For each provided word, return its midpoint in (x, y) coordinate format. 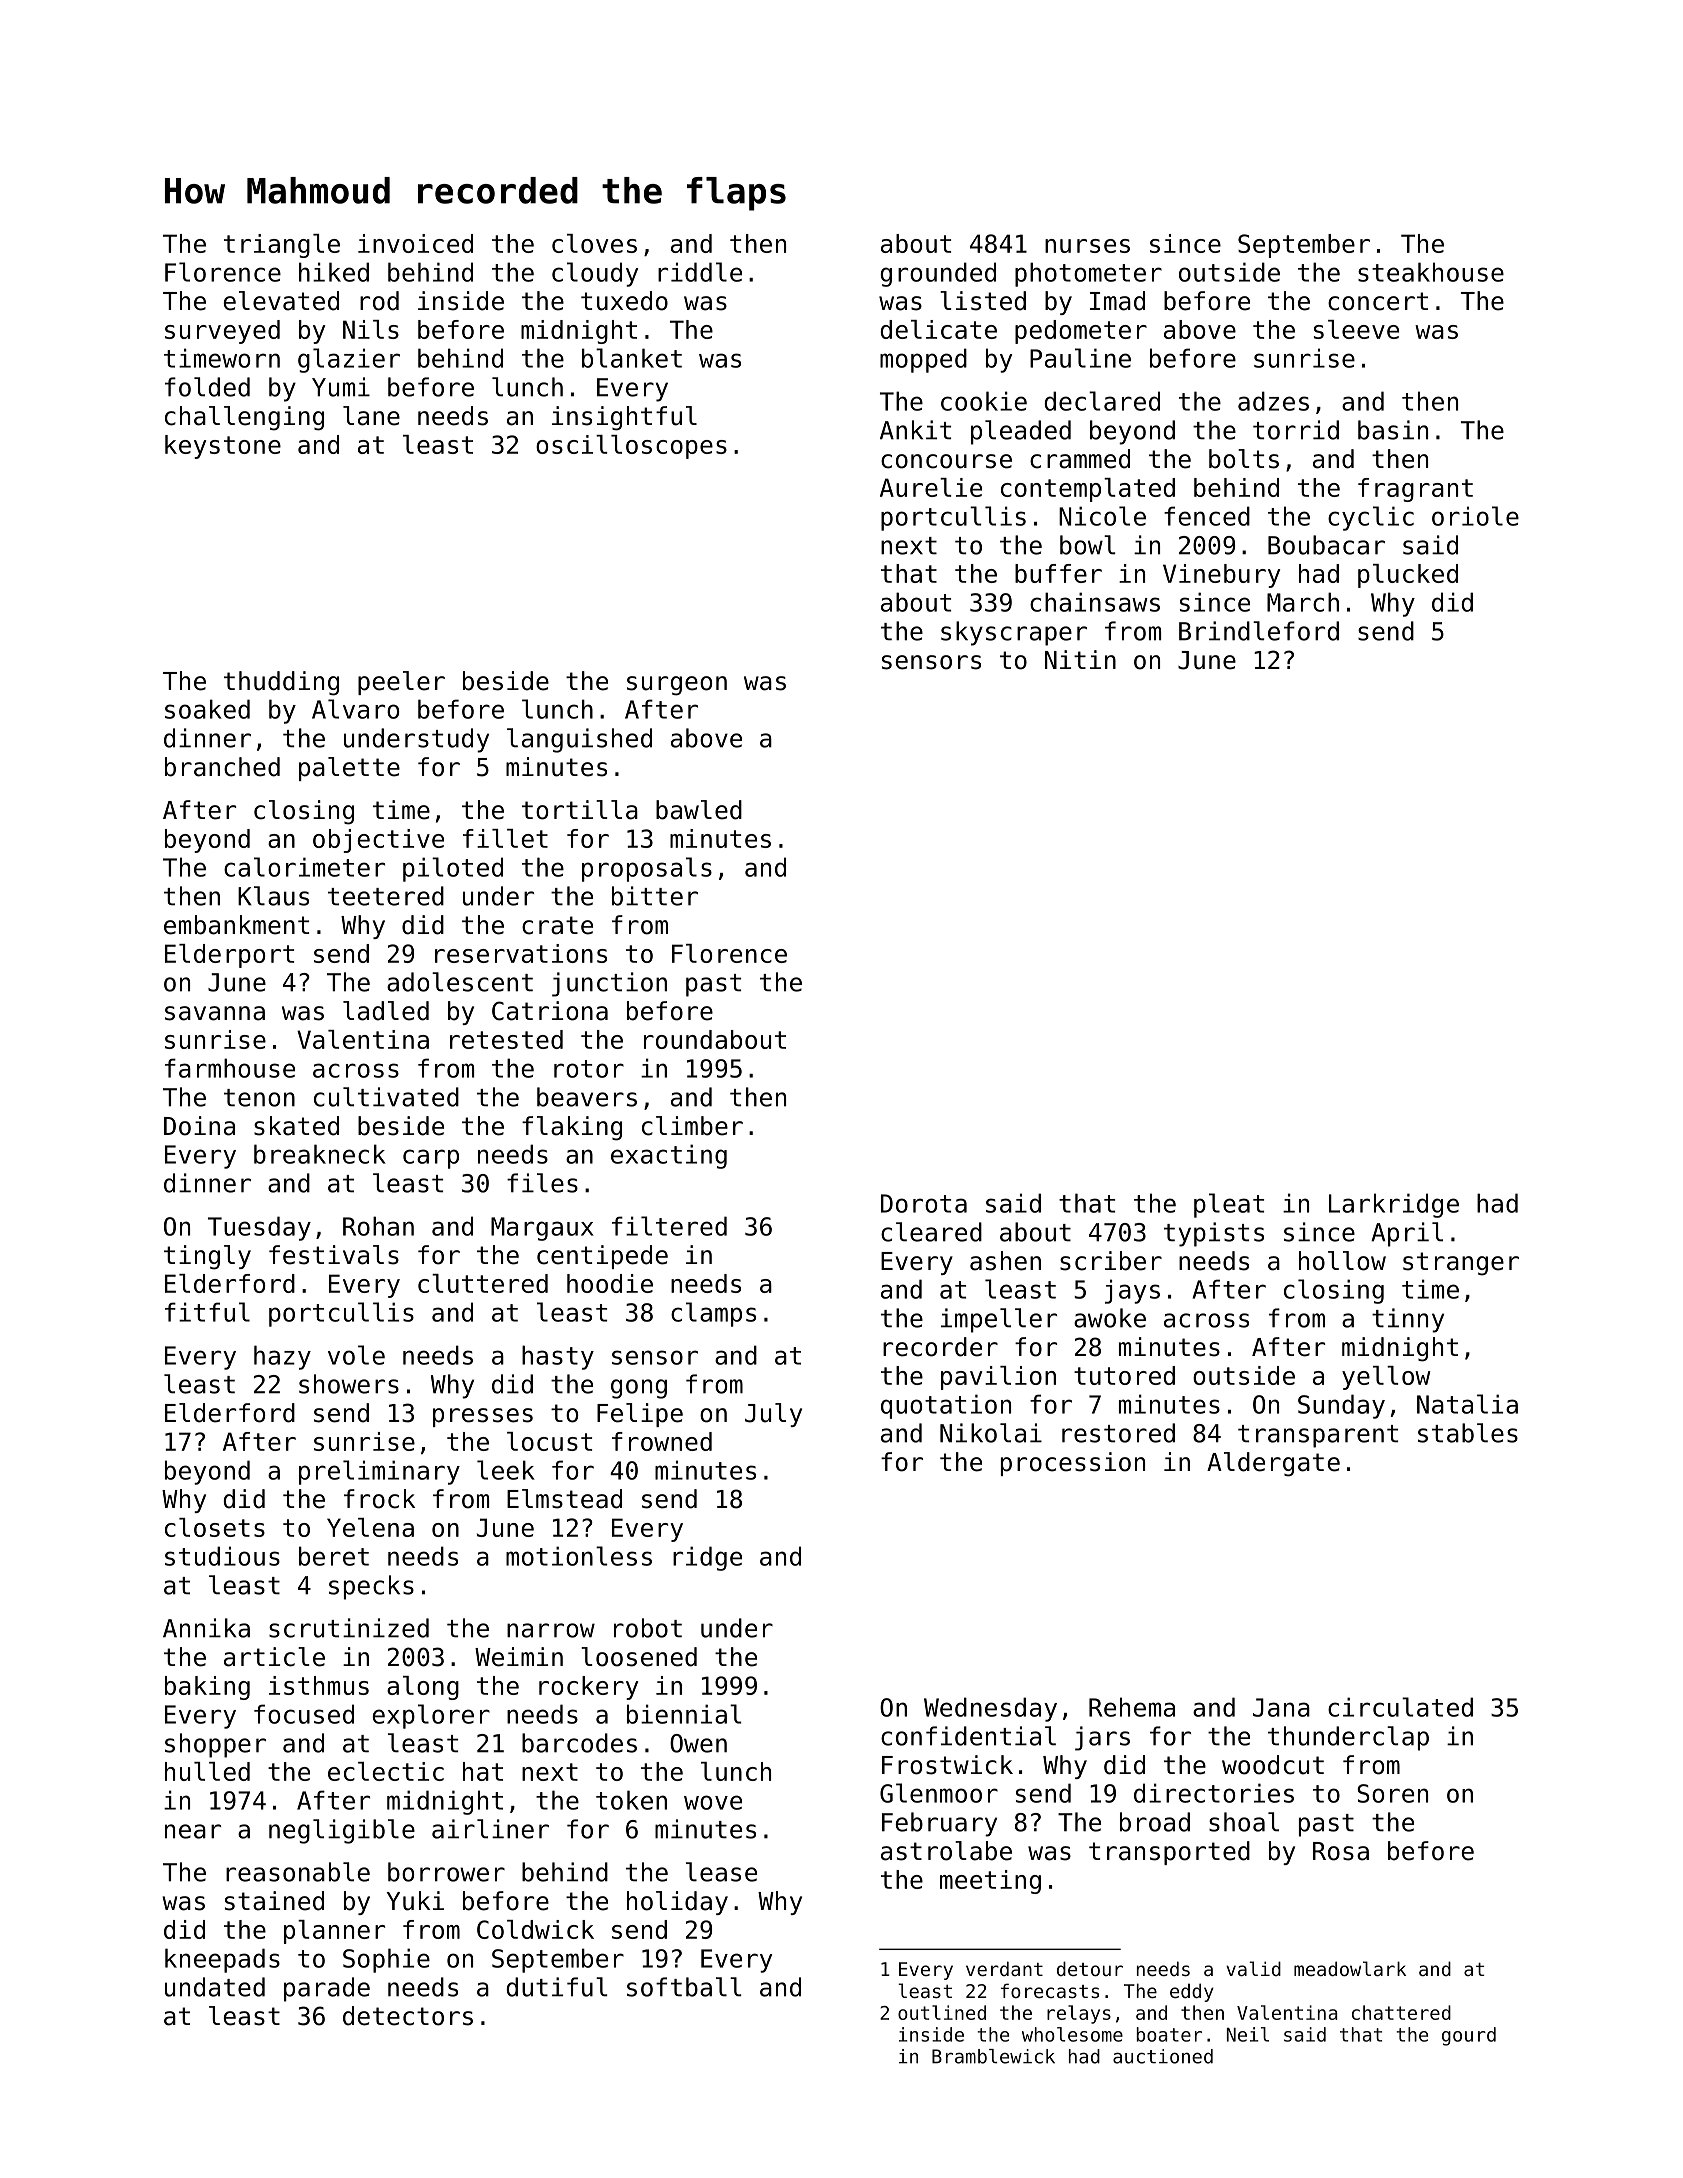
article (274, 1657)
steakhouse (1431, 272)
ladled (386, 1011)
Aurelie (931, 487)
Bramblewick (993, 2056)
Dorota (924, 1203)
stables (1468, 1433)
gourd (1469, 2036)
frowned (662, 1441)
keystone (223, 447)
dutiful (557, 1987)
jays (1132, 1291)
